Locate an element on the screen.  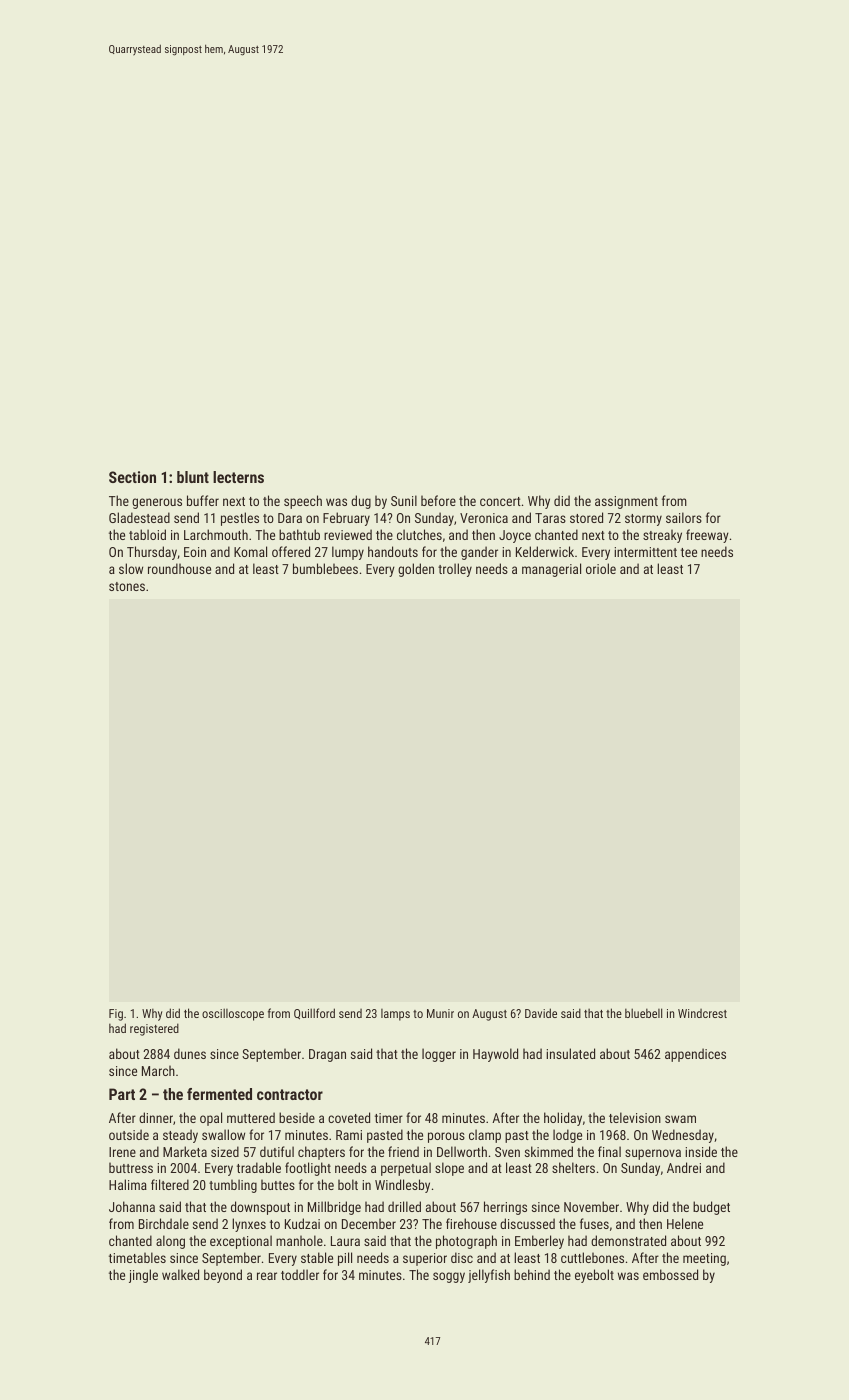
jellyfish is located at coordinates (489, 1276).
